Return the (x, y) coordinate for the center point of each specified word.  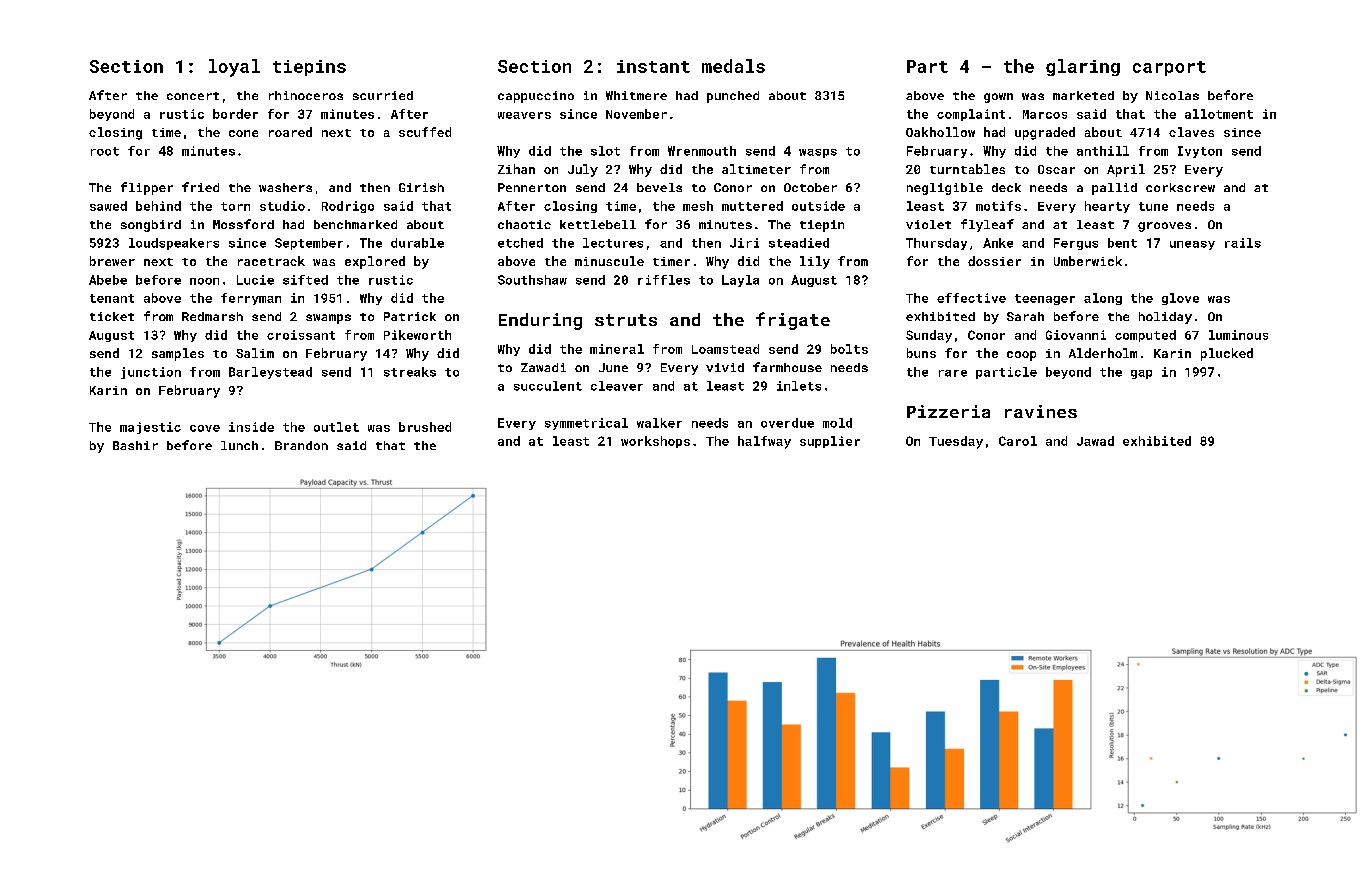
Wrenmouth (702, 151)
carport (1169, 68)
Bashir (135, 445)
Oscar (1056, 169)
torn (235, 206)
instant (653, 66)
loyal (234, 68)
